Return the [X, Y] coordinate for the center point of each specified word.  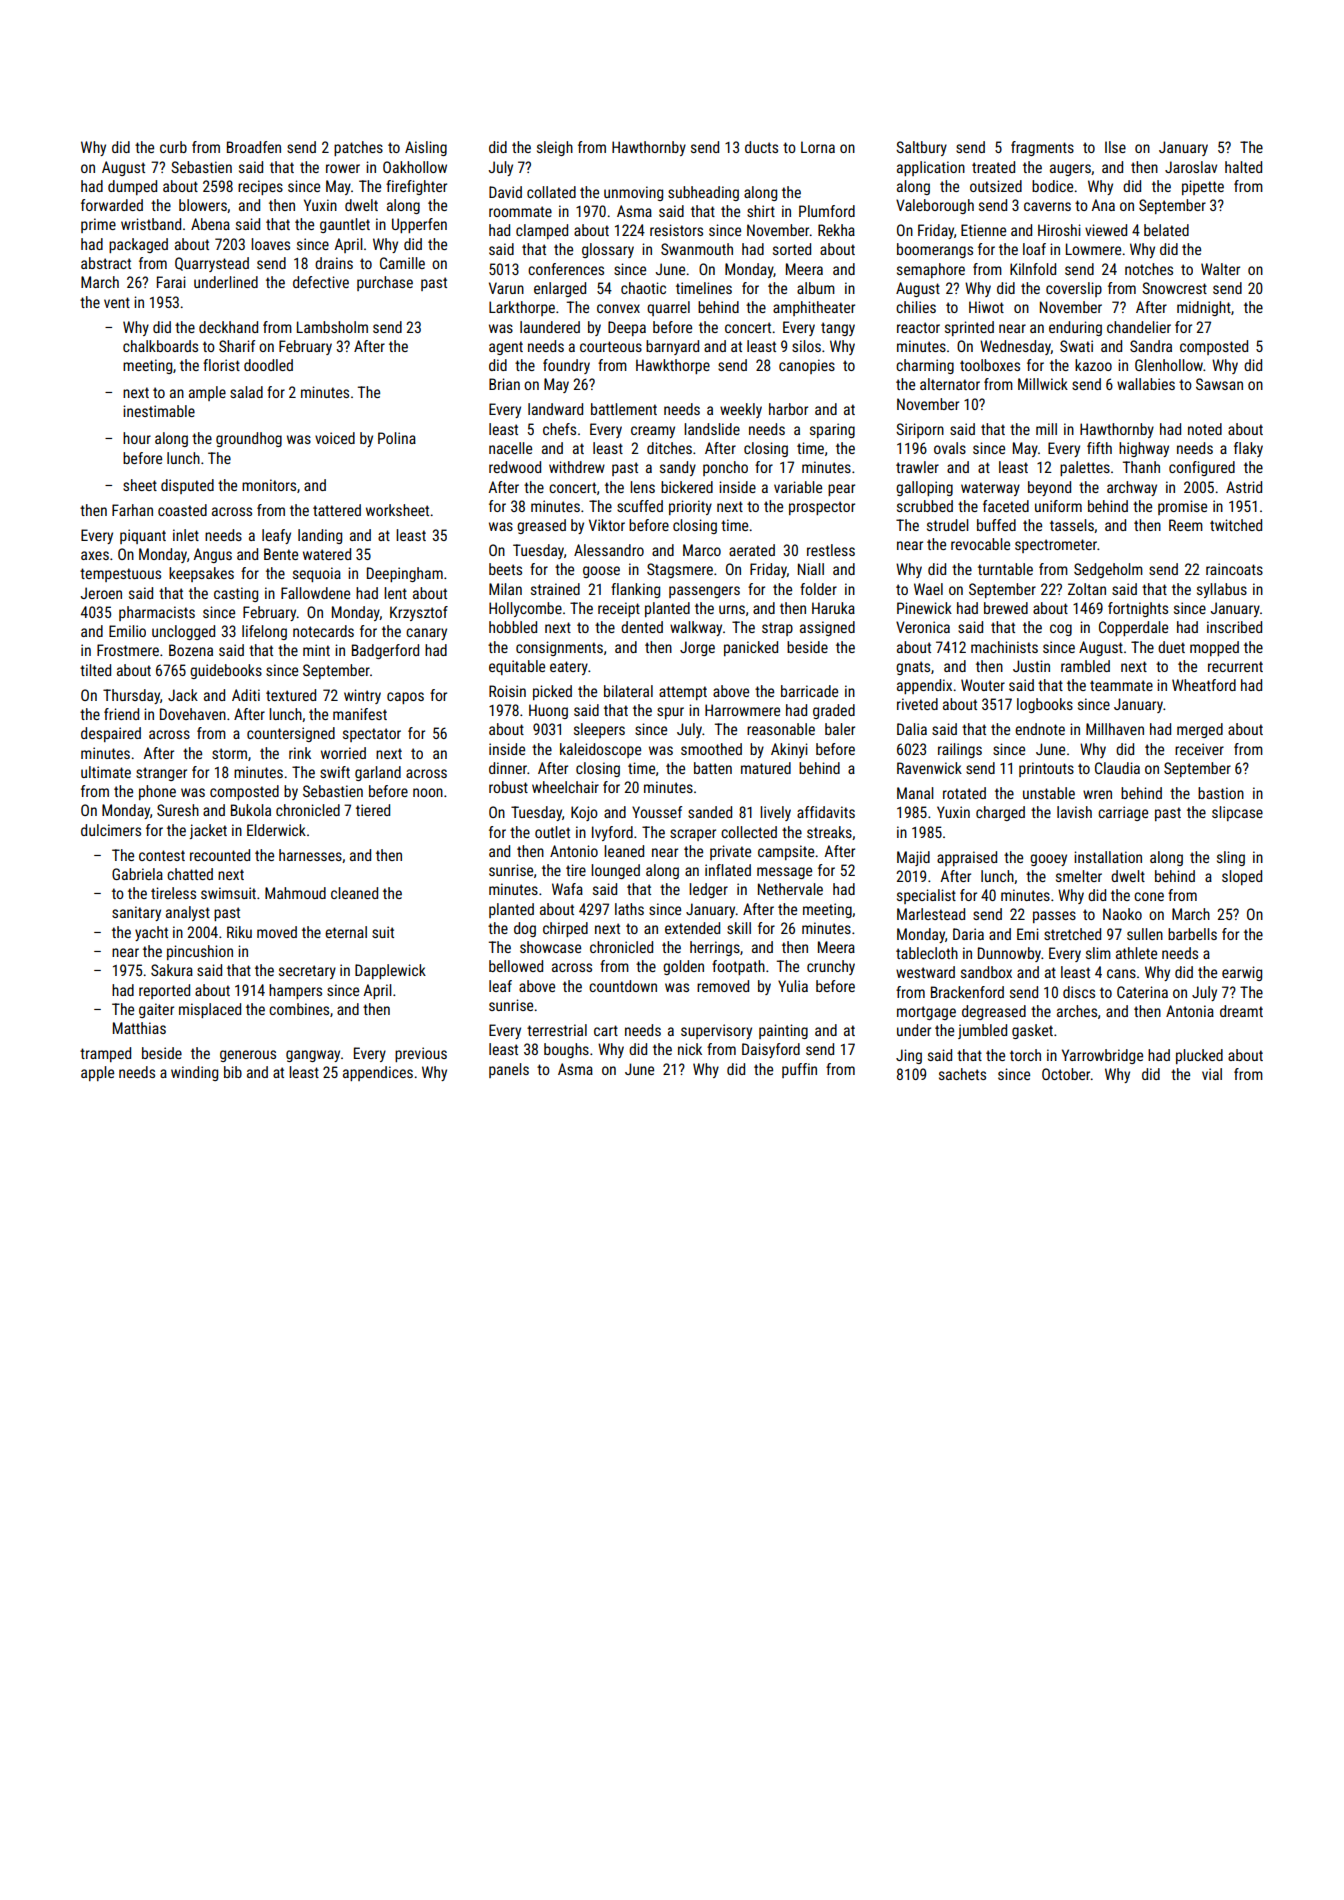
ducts [761, 147]
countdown [623, 986]
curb [173, 147]
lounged [615, 871]
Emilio [127, 631]
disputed [187, 486]
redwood [515, 467]
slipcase [1237, 813]
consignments [559, 648]
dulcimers [111, 830]
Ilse [1115, 147]
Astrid [1244, 487]
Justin [1031, 666]
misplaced [210, 1010]
